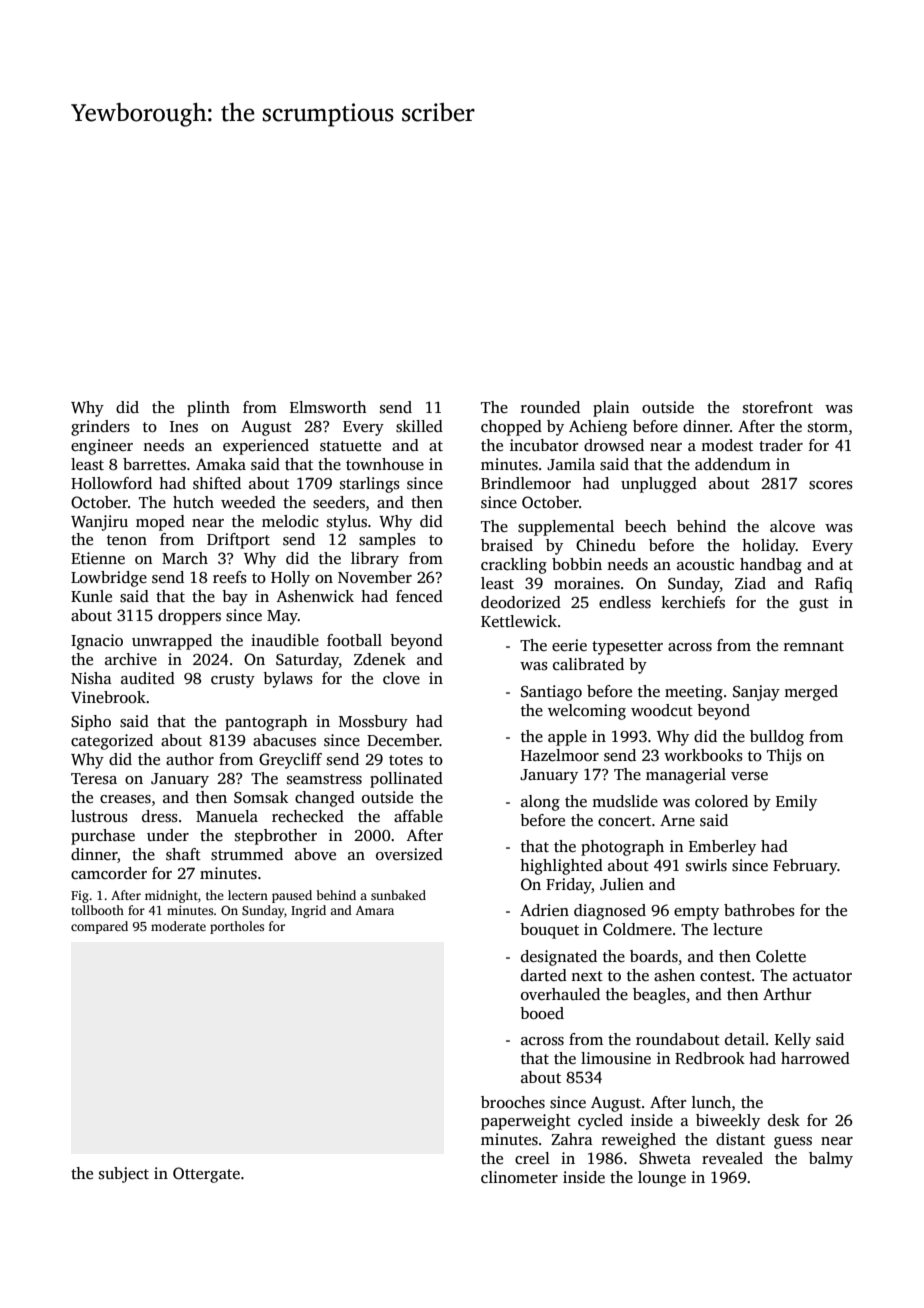 Image resolution: width=924 pixels, height=1308 pixels. What do you see at coordinates (526, 483) in the page?
I see `Brindlemoor` at bounding box center [526, 483].
